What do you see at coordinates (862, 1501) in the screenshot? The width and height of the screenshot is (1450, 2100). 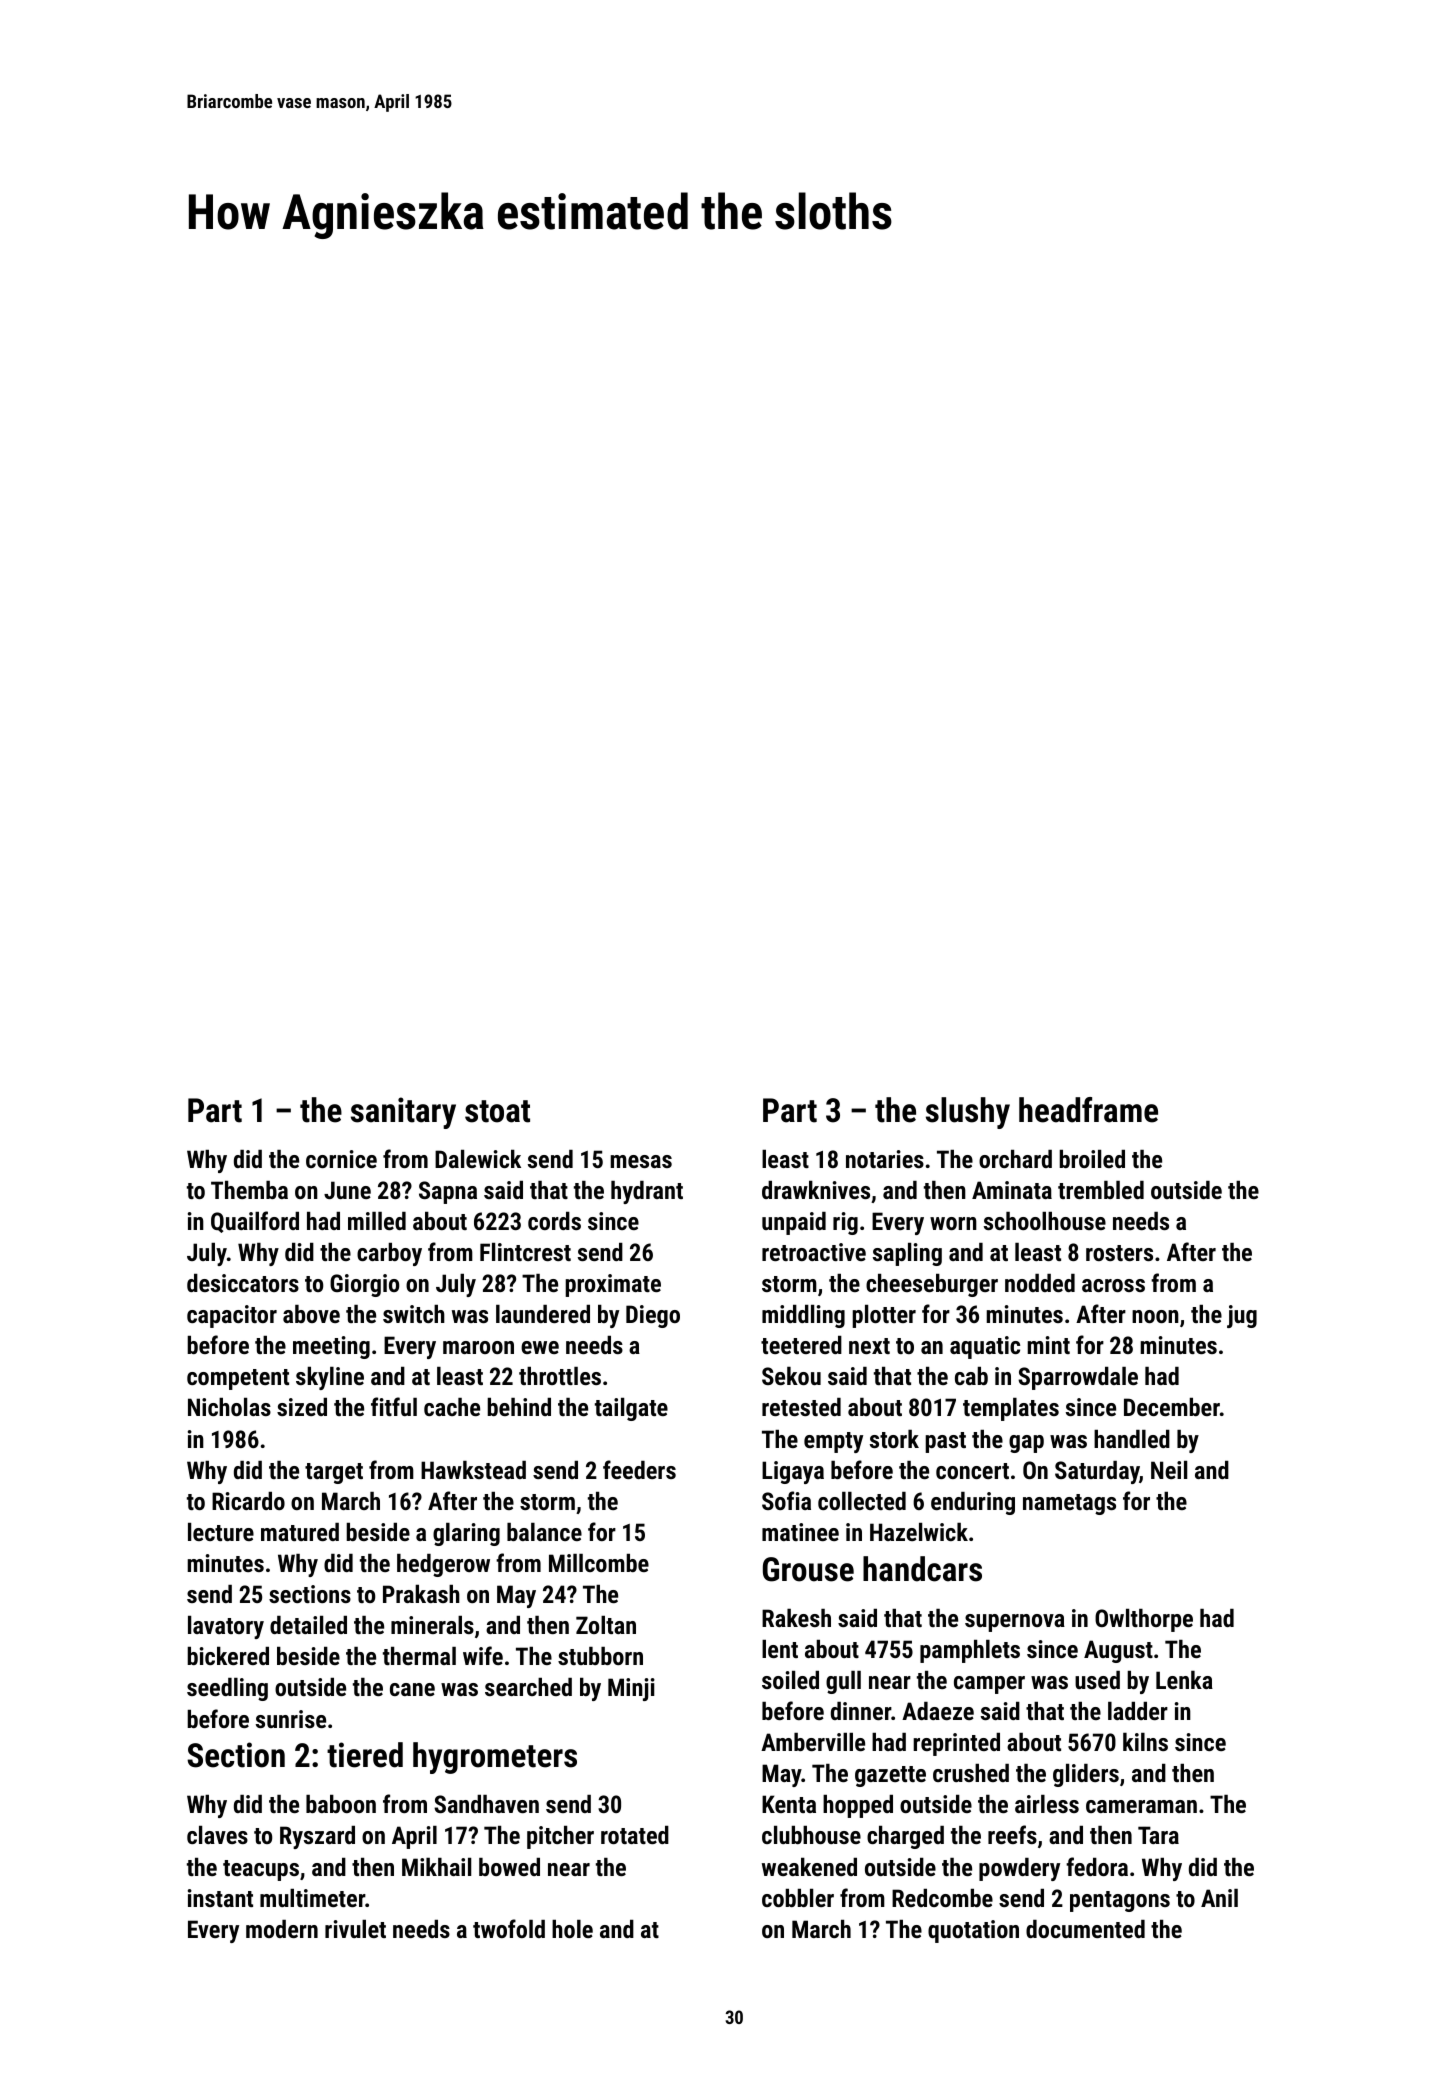 I see `collected` at bounding box center [862, 1501].
